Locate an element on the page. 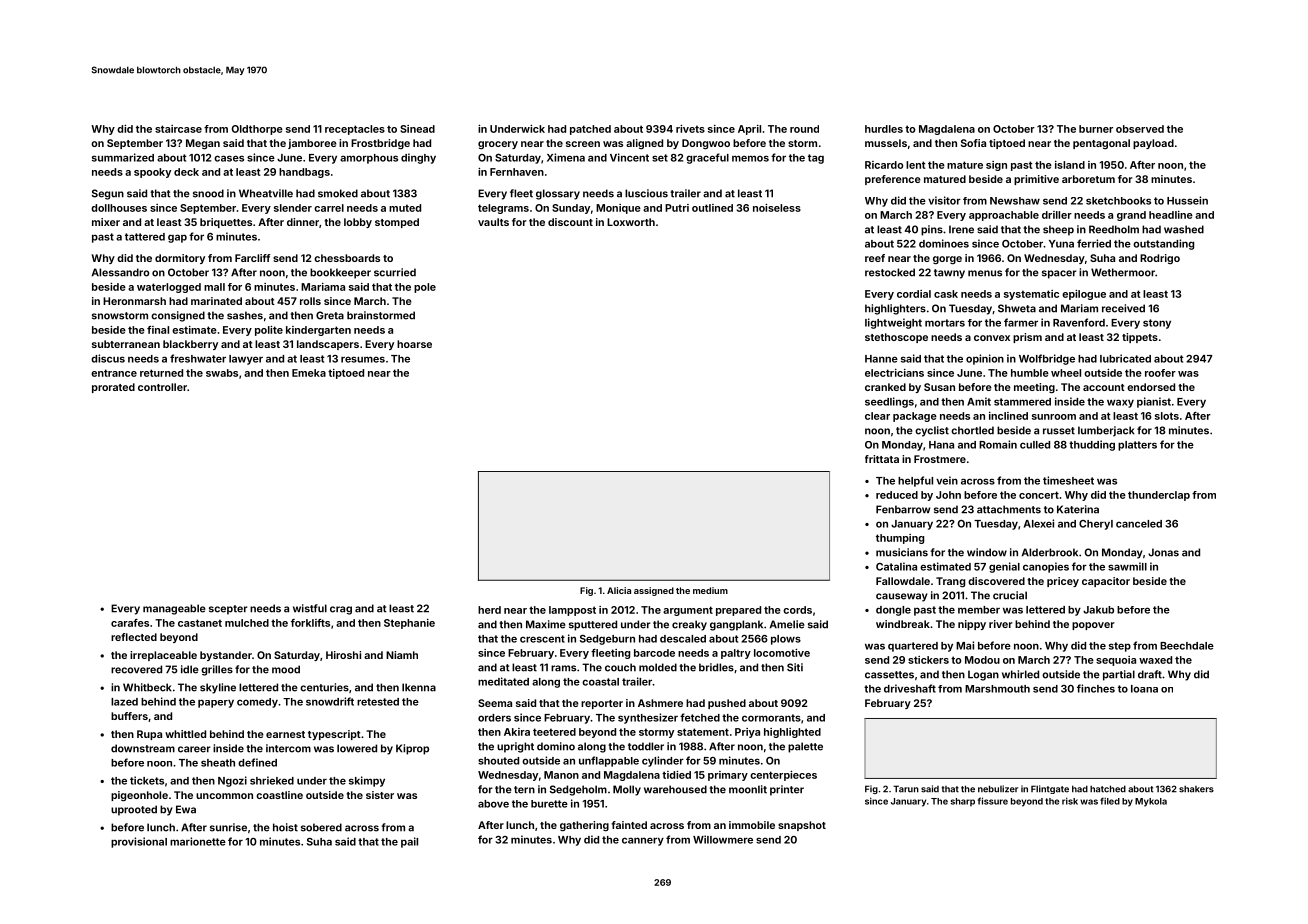 Image resolution: width=1308 pixels, height=924 pixels. hurdles is located at coordinates (884, 129).
